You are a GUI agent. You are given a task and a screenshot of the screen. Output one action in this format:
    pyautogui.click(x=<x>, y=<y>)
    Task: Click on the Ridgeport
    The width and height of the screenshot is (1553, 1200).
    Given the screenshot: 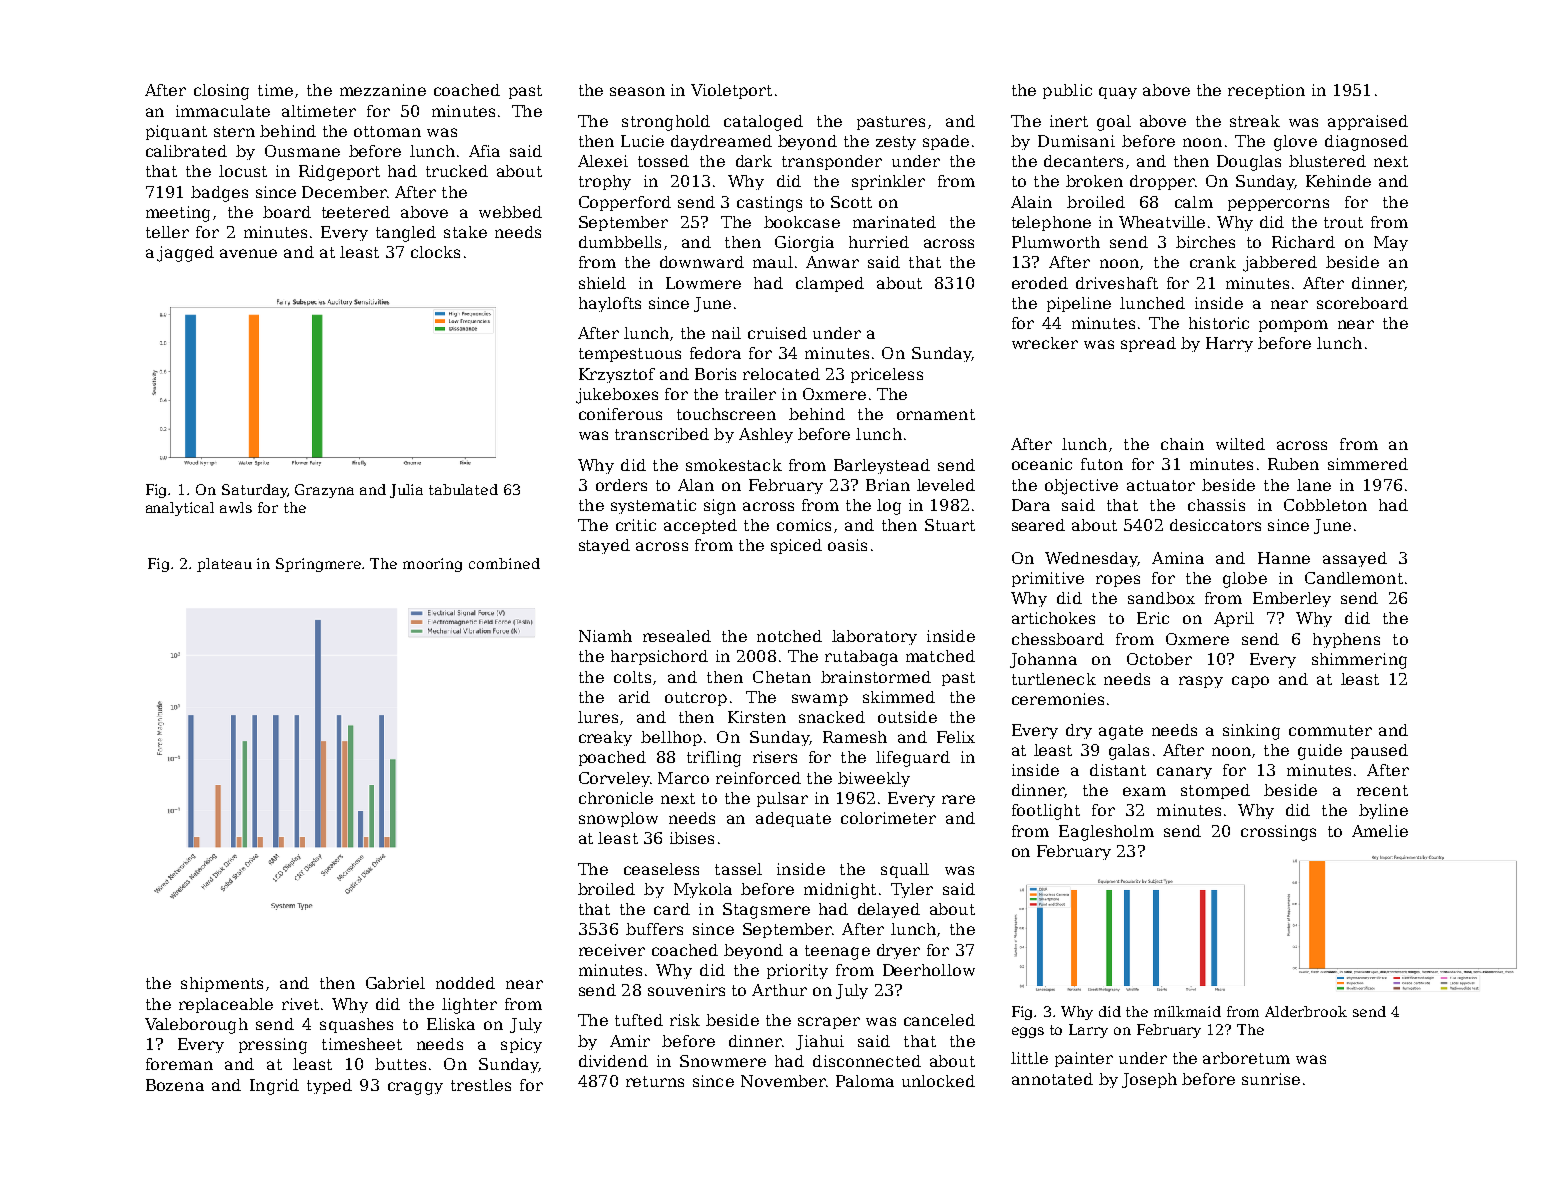 What is the action you would take?
    pyautogui.click(x=339, y=173)
